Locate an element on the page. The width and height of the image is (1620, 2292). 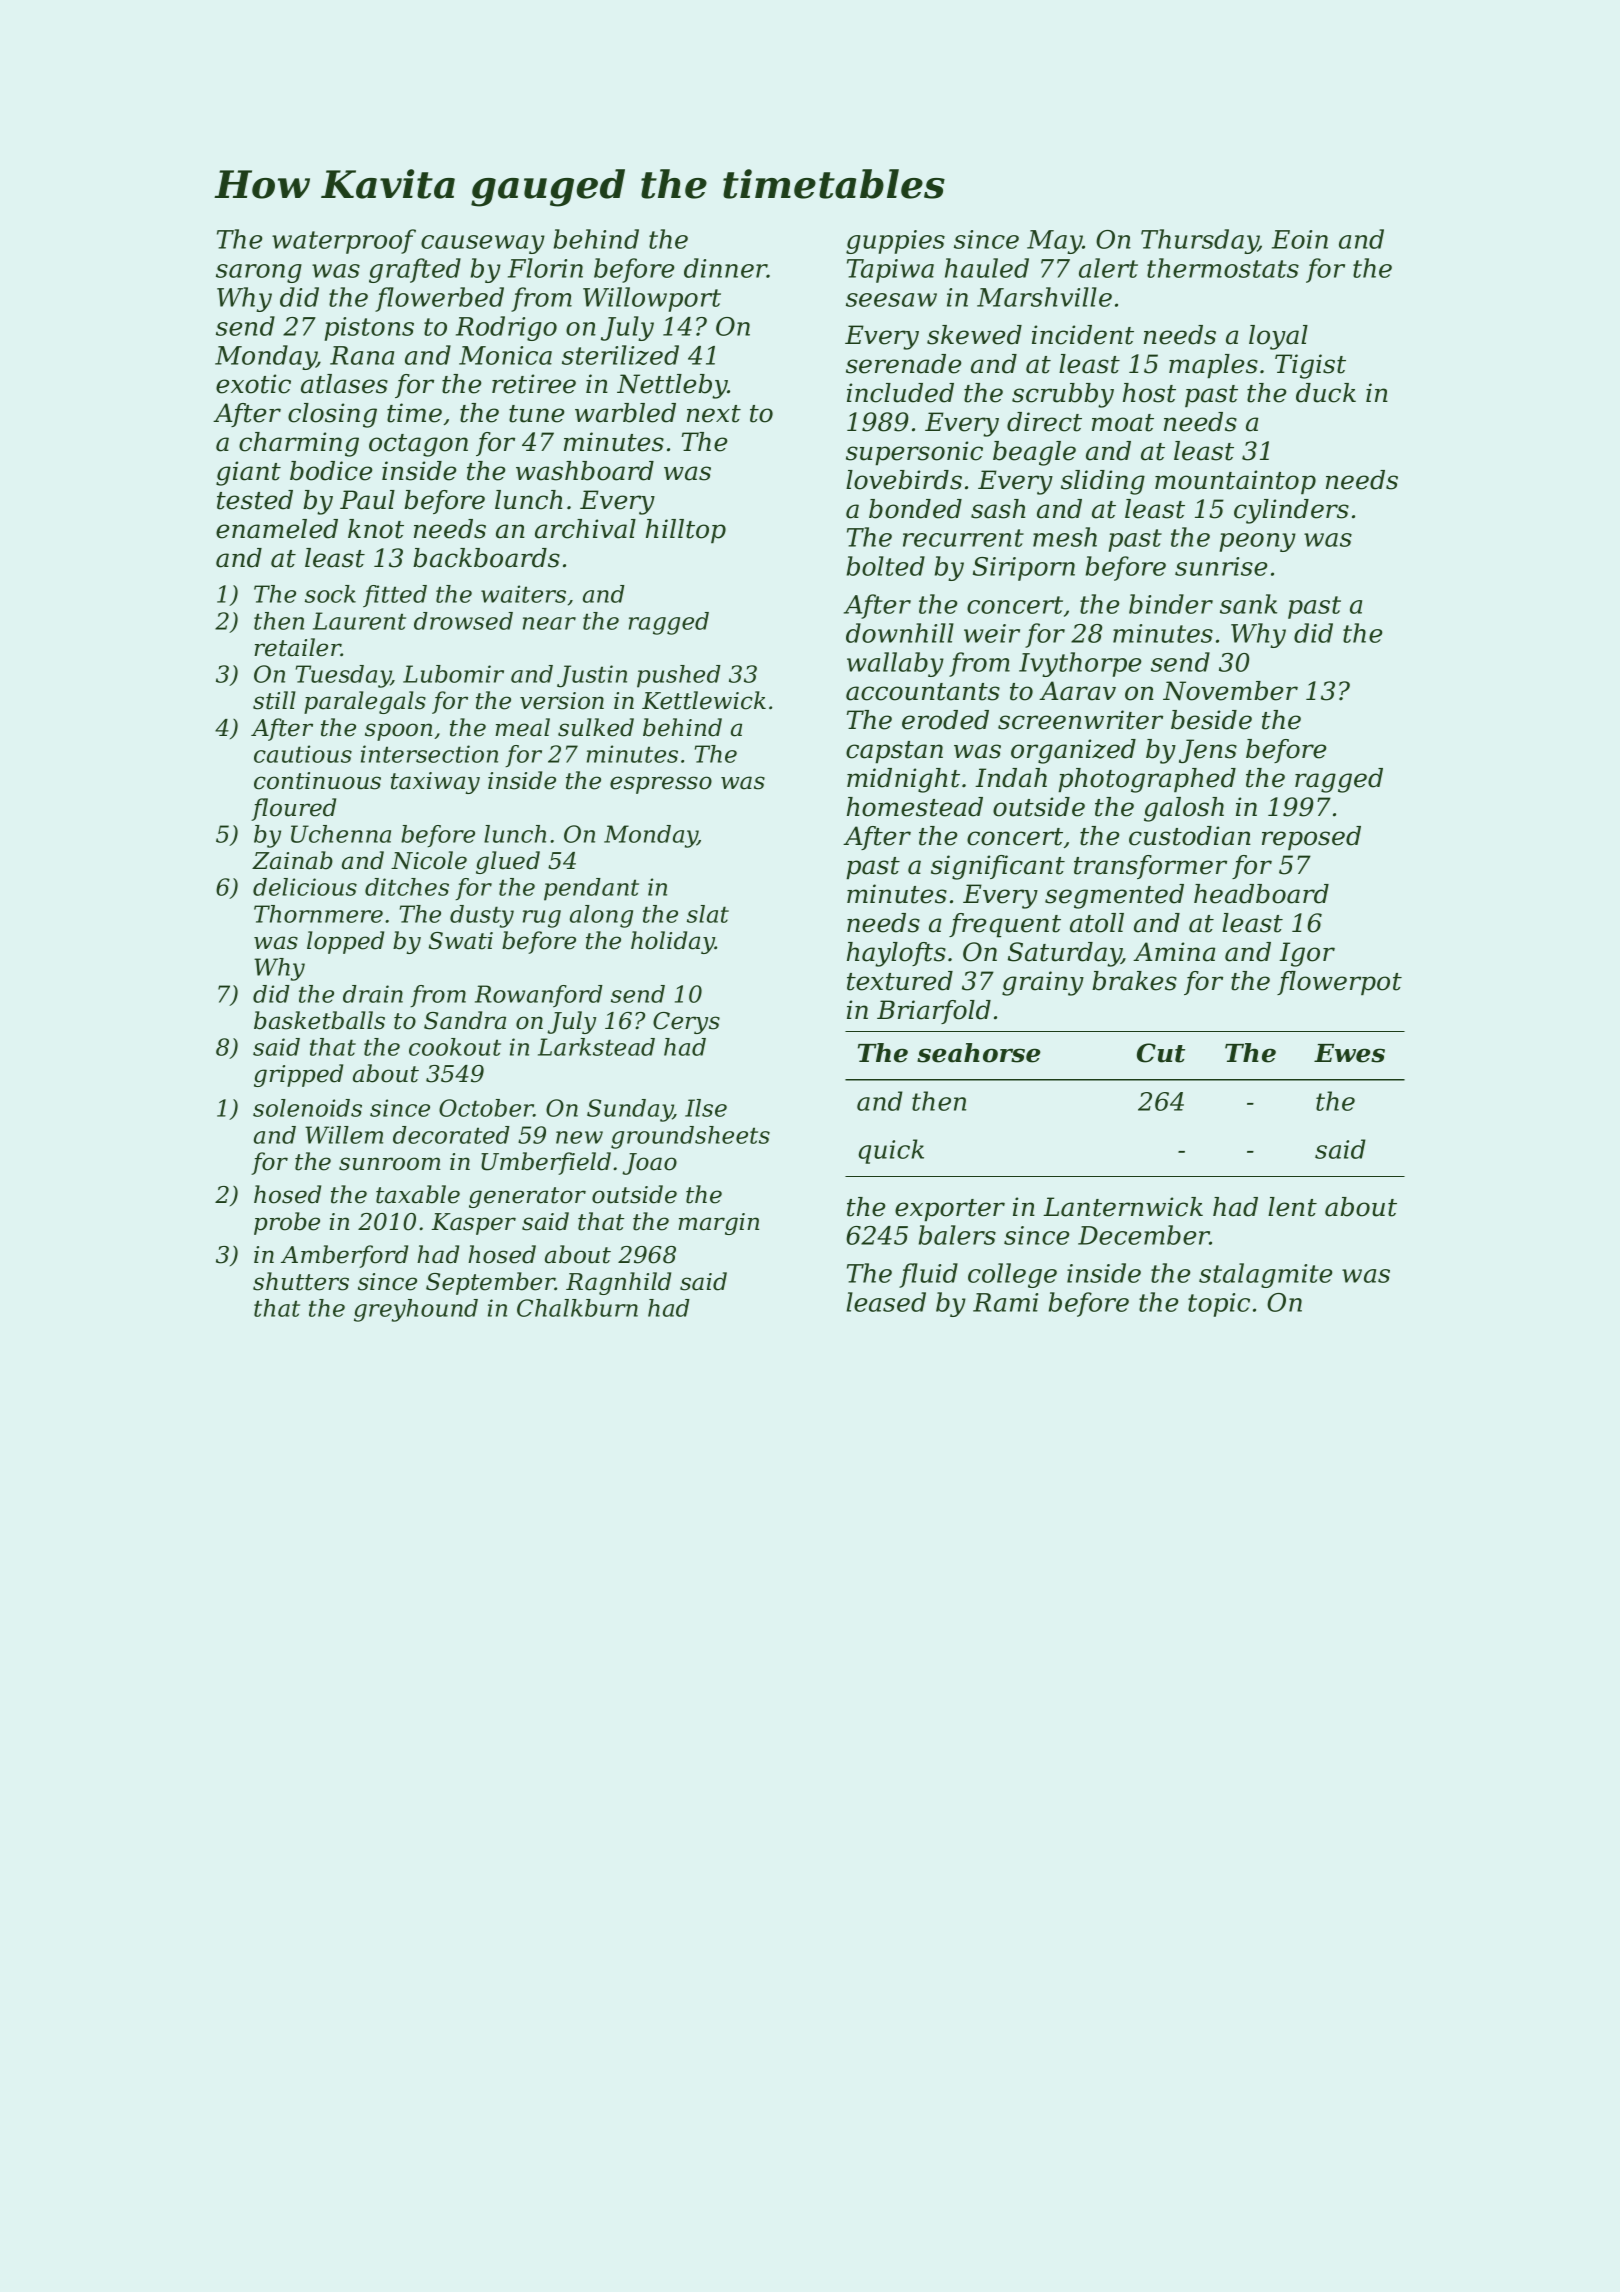
Tigist is located at coordinates (1310, 366).
